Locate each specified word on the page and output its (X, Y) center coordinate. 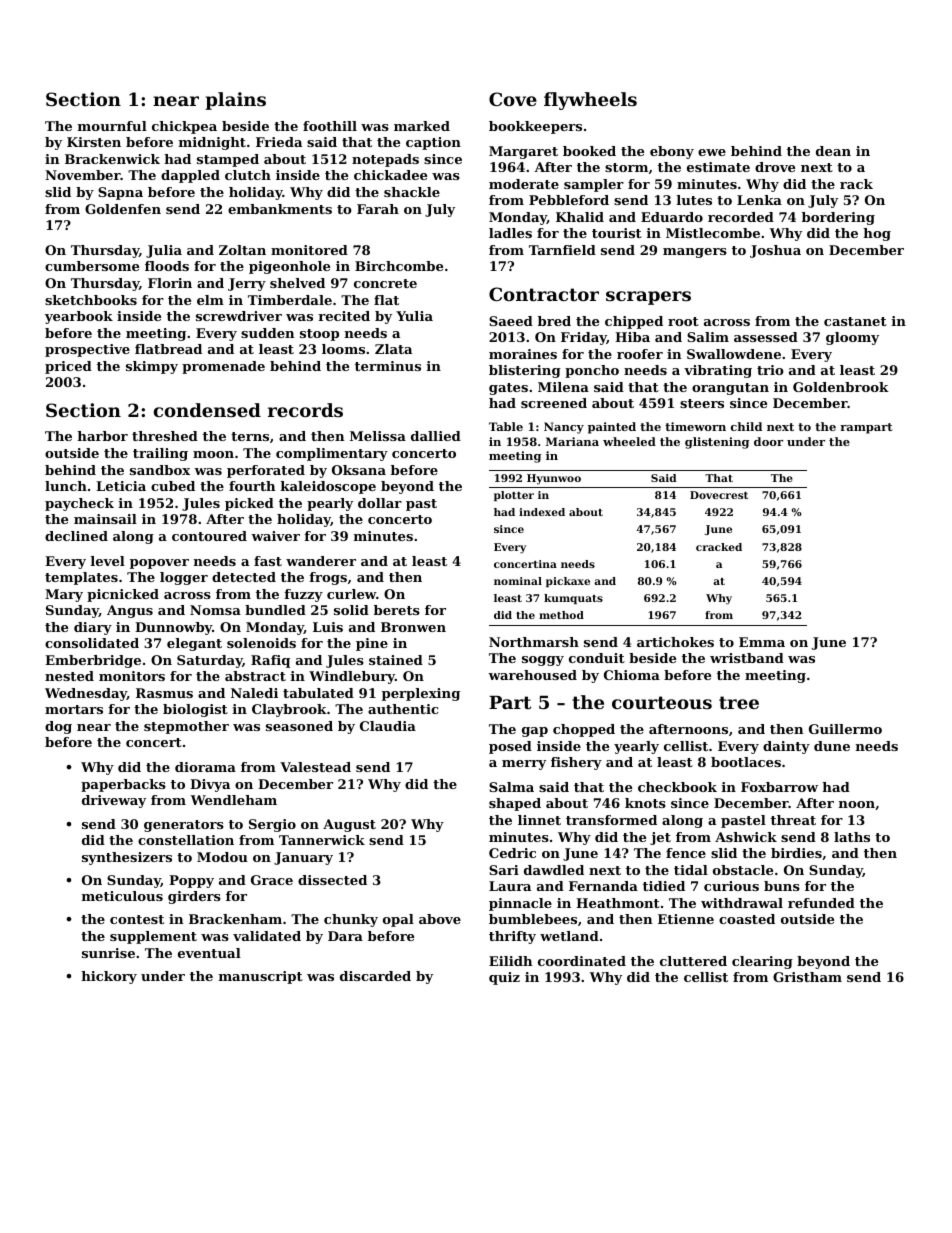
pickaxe (568, 582)
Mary (64, 595)
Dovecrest (719, 495)
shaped (515, 804)
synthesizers (127, 858)
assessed (766, 337)
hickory (109, 977)
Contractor (544, 294)
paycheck (79, 504)
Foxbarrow (779, 787)
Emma (762, 642)
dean (833, 151)
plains (235, 101)
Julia (164, 251)
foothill (330, 126)
